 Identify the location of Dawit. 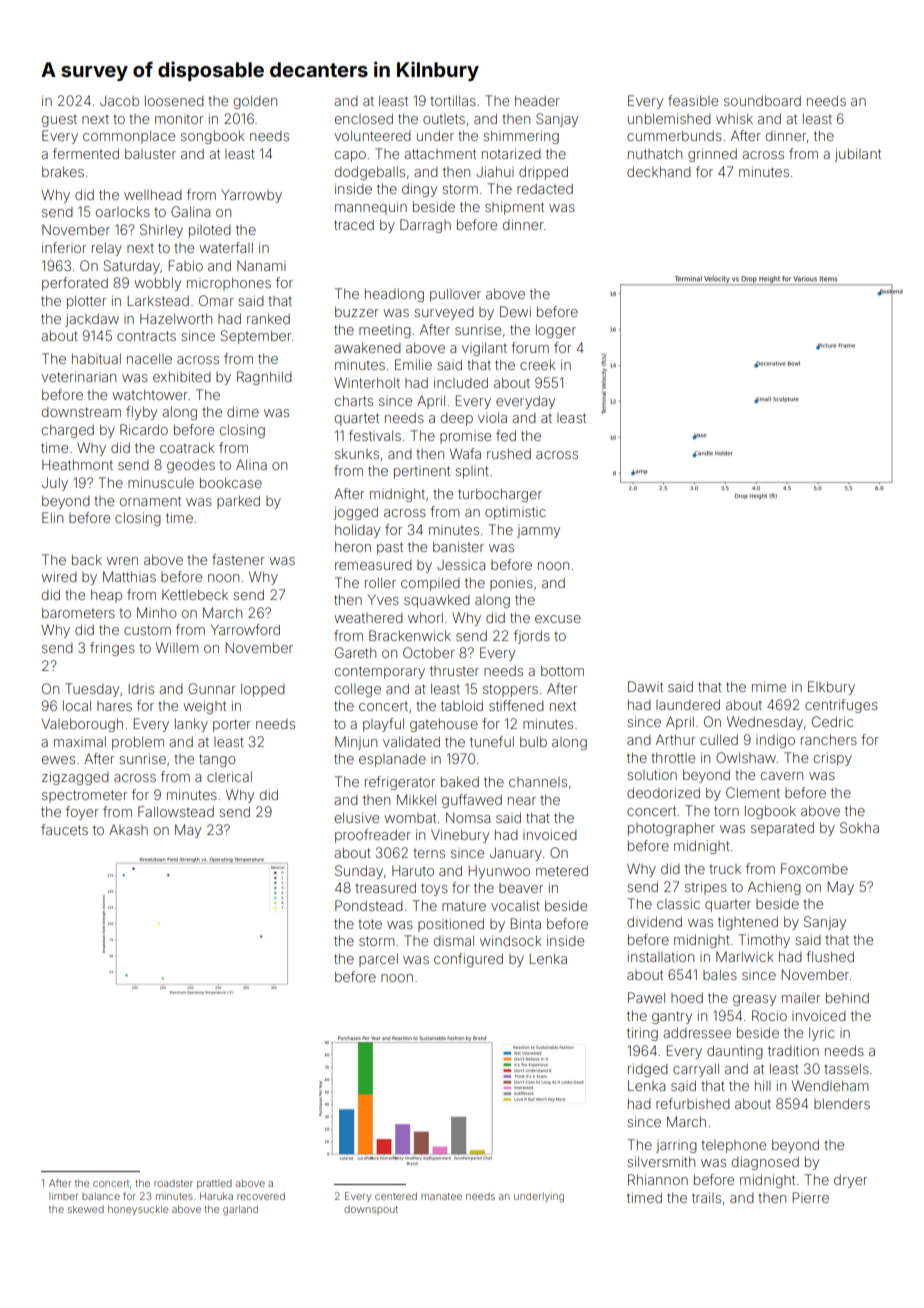
(645, 686).
